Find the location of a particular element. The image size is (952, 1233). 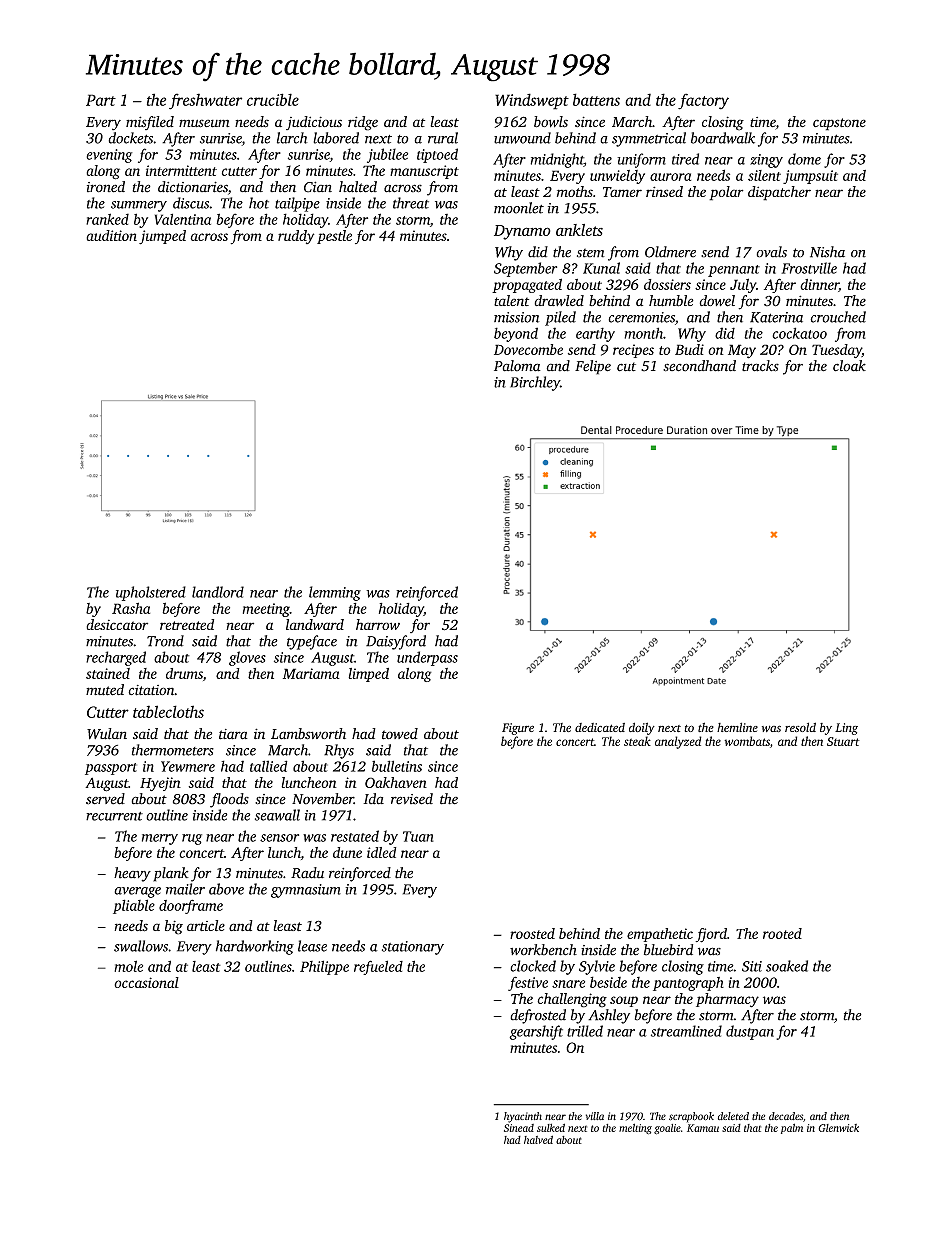

harrow is located at coordinates (378, 624).
